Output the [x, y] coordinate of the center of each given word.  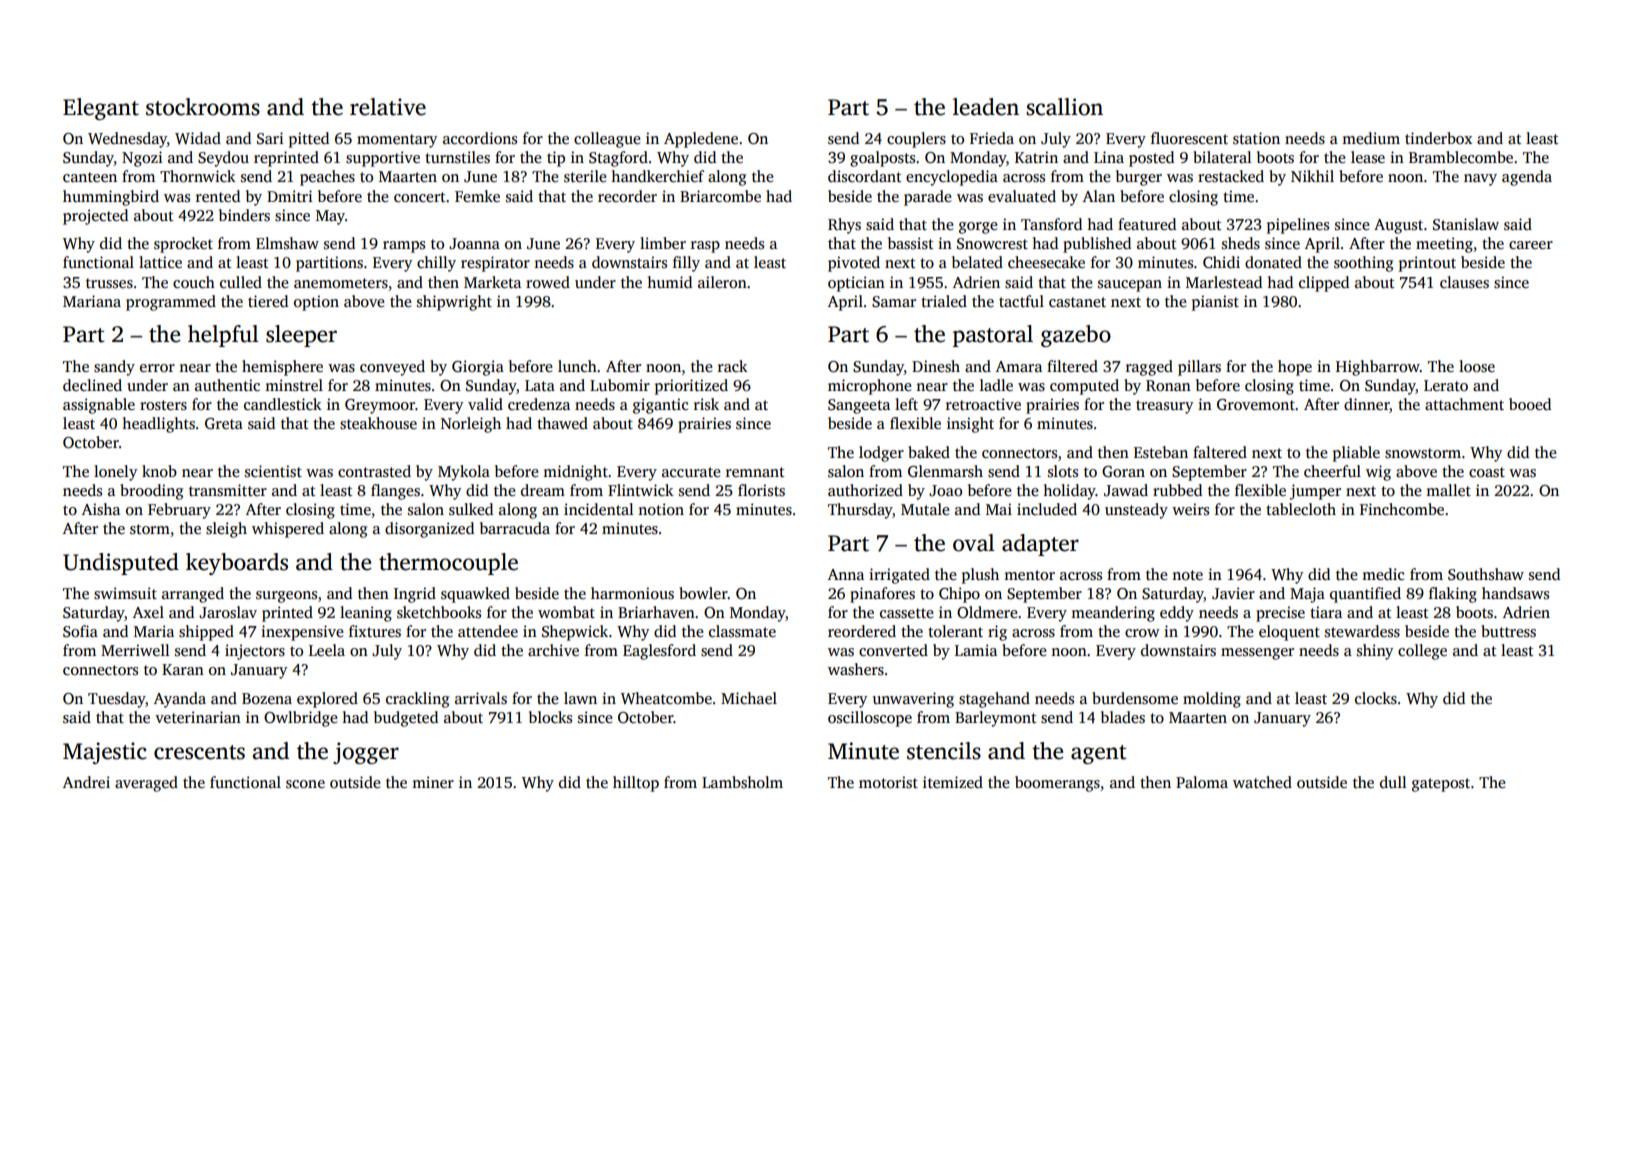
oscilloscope [870, 719]
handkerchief [657, 176]
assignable [99, 406]
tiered [268, 301]
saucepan [1130, 286]
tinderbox [1438, 138]
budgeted [406, 719]
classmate [742, 631]
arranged [193, 595]
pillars [1199, 368]
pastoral [993, 336]
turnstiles [457, 157]
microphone [870, 387]
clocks [1376, 698]
